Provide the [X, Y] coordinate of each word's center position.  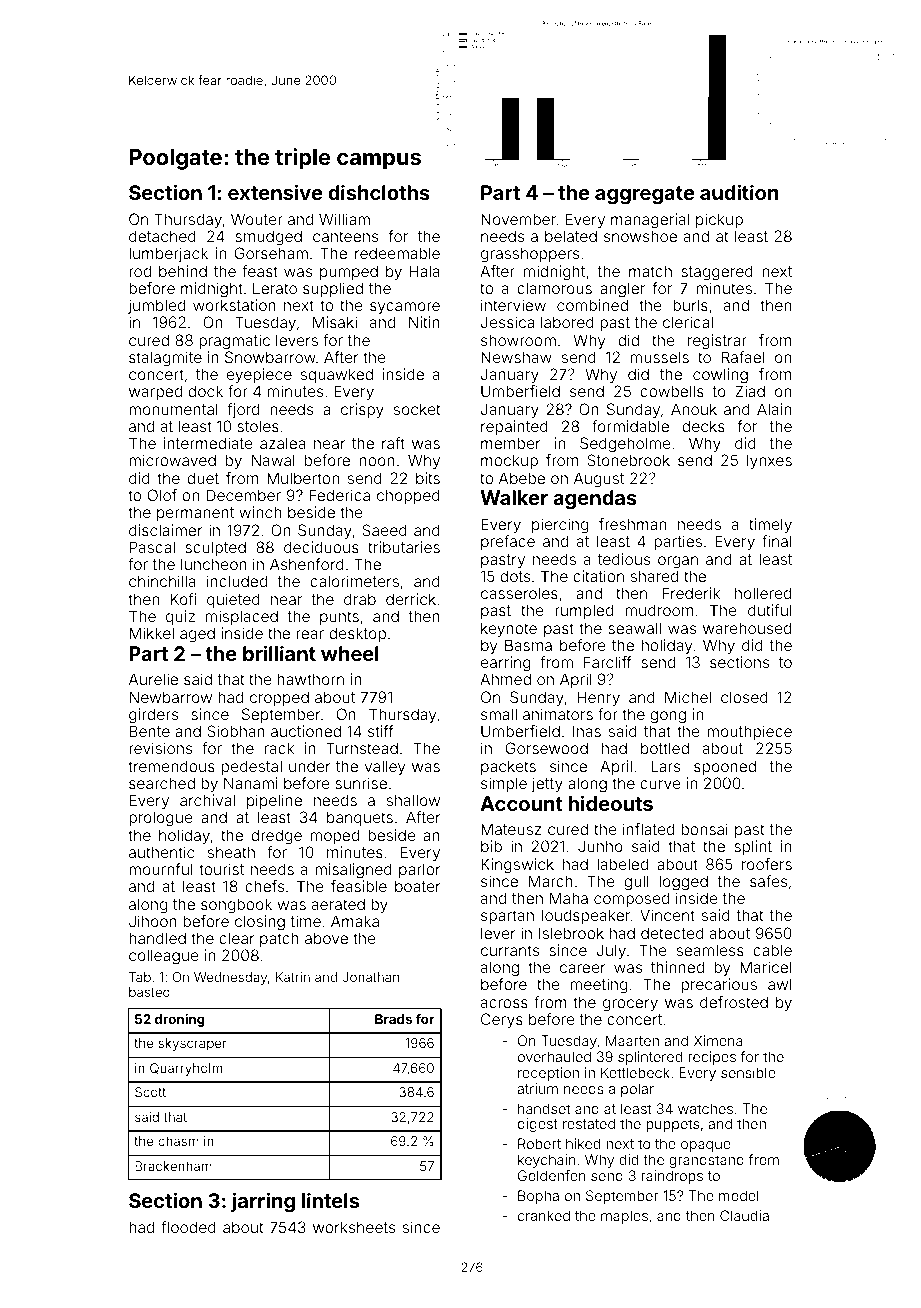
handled [157, 938]
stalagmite [165, 359]
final [776, 541]
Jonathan [370, 977]
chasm [178, 1141]
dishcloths [379, 192]
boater [417, 886]
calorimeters [354, 581]
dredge [276, 837]
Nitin [424, 322]
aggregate [644, 195]
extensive [275, 192]
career [582, 968]
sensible [748, 1072]
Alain [774, 409]
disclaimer [165, 530]
